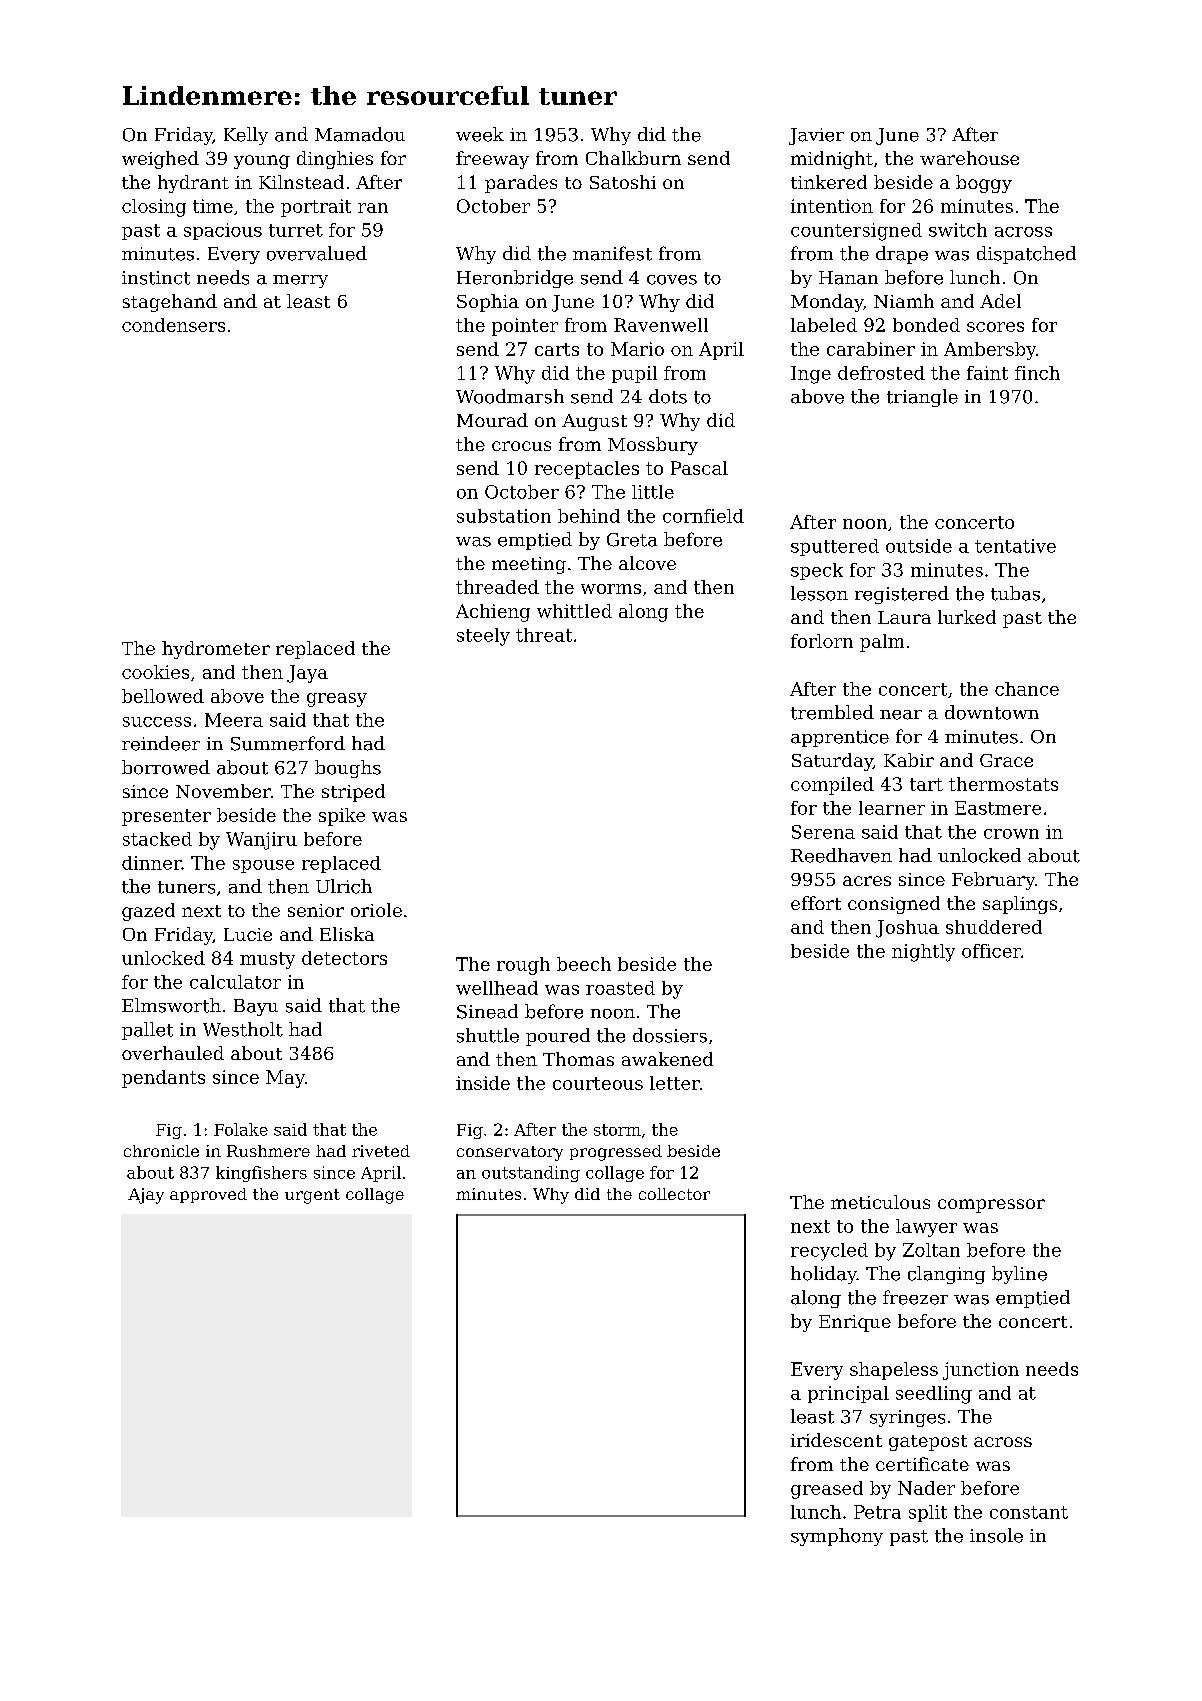  Describe the element at coordinates (832, 712) in the document. I see `trembled` at that location.
